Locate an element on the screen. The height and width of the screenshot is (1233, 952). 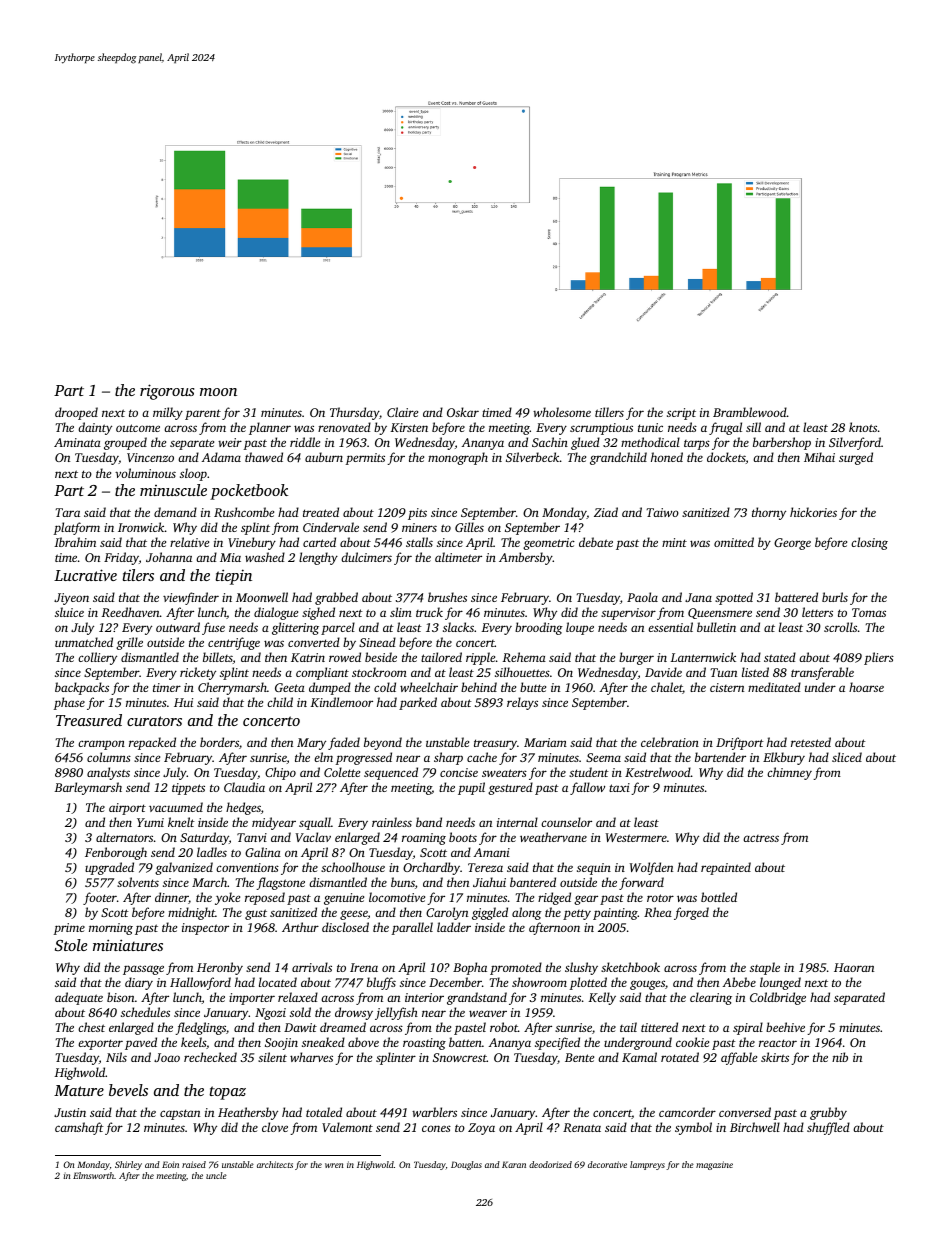
Heathersby is located at coordinates (248, 1113).
